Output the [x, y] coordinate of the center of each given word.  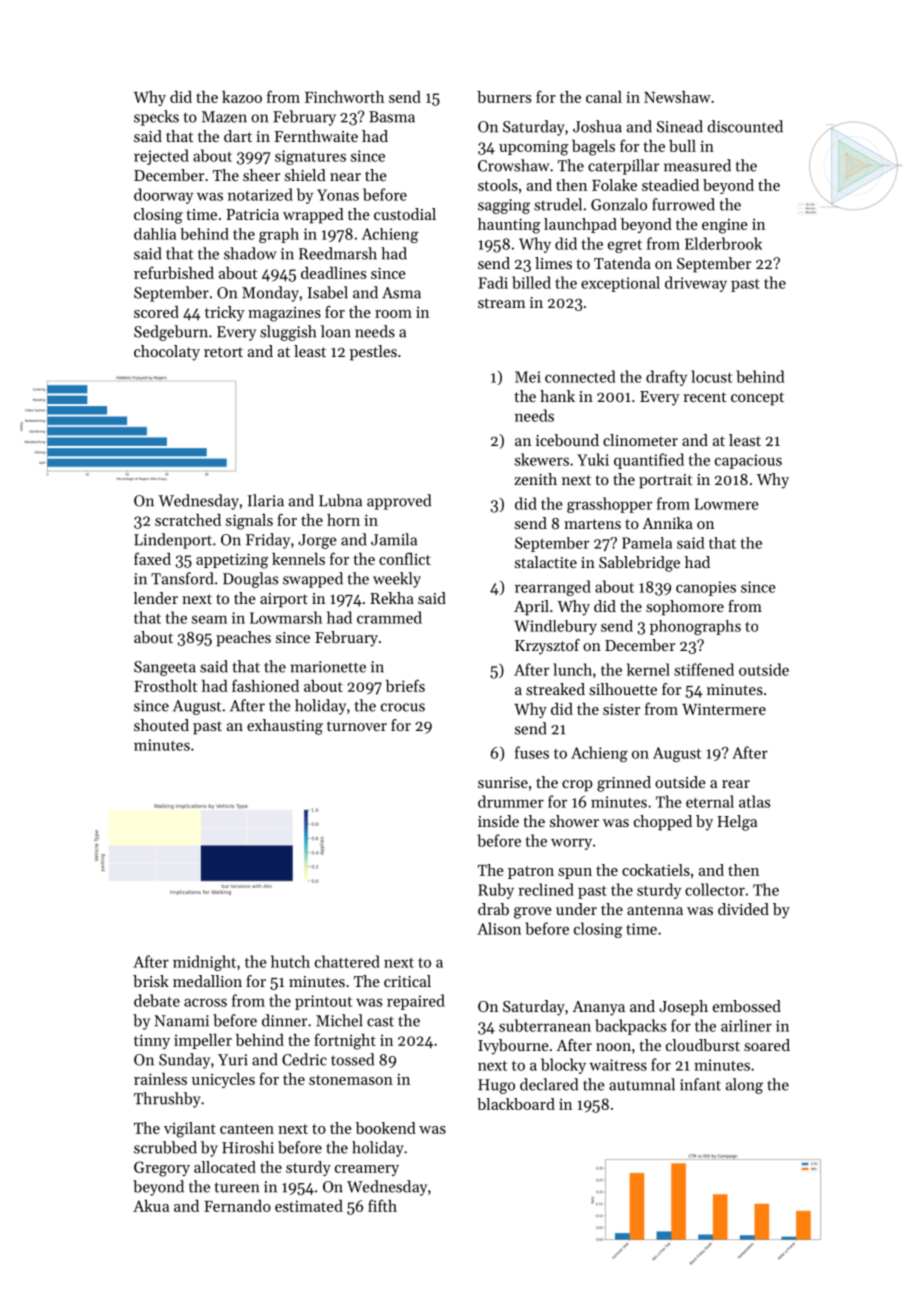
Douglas [250, 580]
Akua [151, 1206]
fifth [382, 1205]
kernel [648, 669]
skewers [542, 459]
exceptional [620, 284]
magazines [284, 314]
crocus [403, 707]
